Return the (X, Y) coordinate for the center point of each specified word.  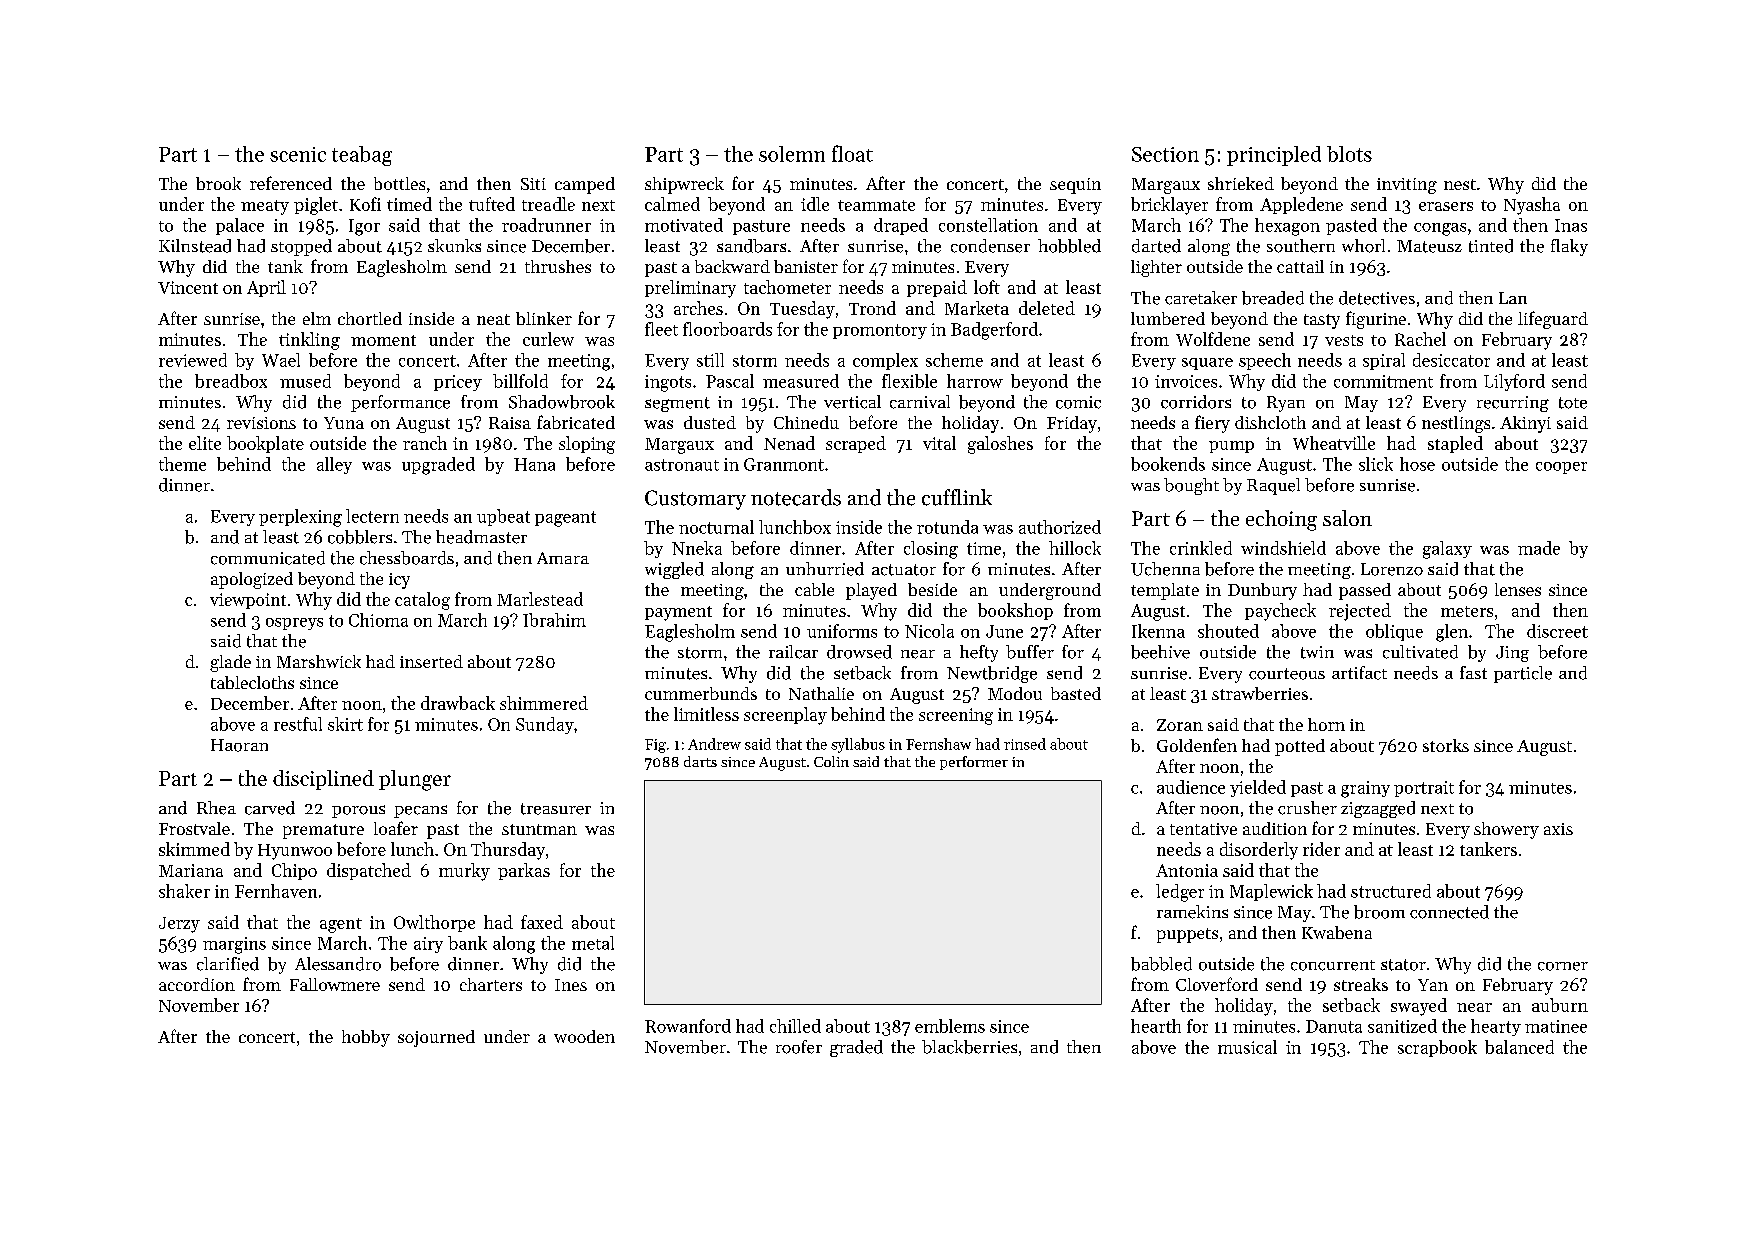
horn (1326, 724)
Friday (1072, 424)
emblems (950, 1026)
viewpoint (248, 601)
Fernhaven (276, 891)
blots (1349, 154)
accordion (197, 984)
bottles (399, 183)
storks (1446, 745)
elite (205, 443)
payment (678, 613)
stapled (1455, 444)
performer (974, 763)
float (852, 153)
